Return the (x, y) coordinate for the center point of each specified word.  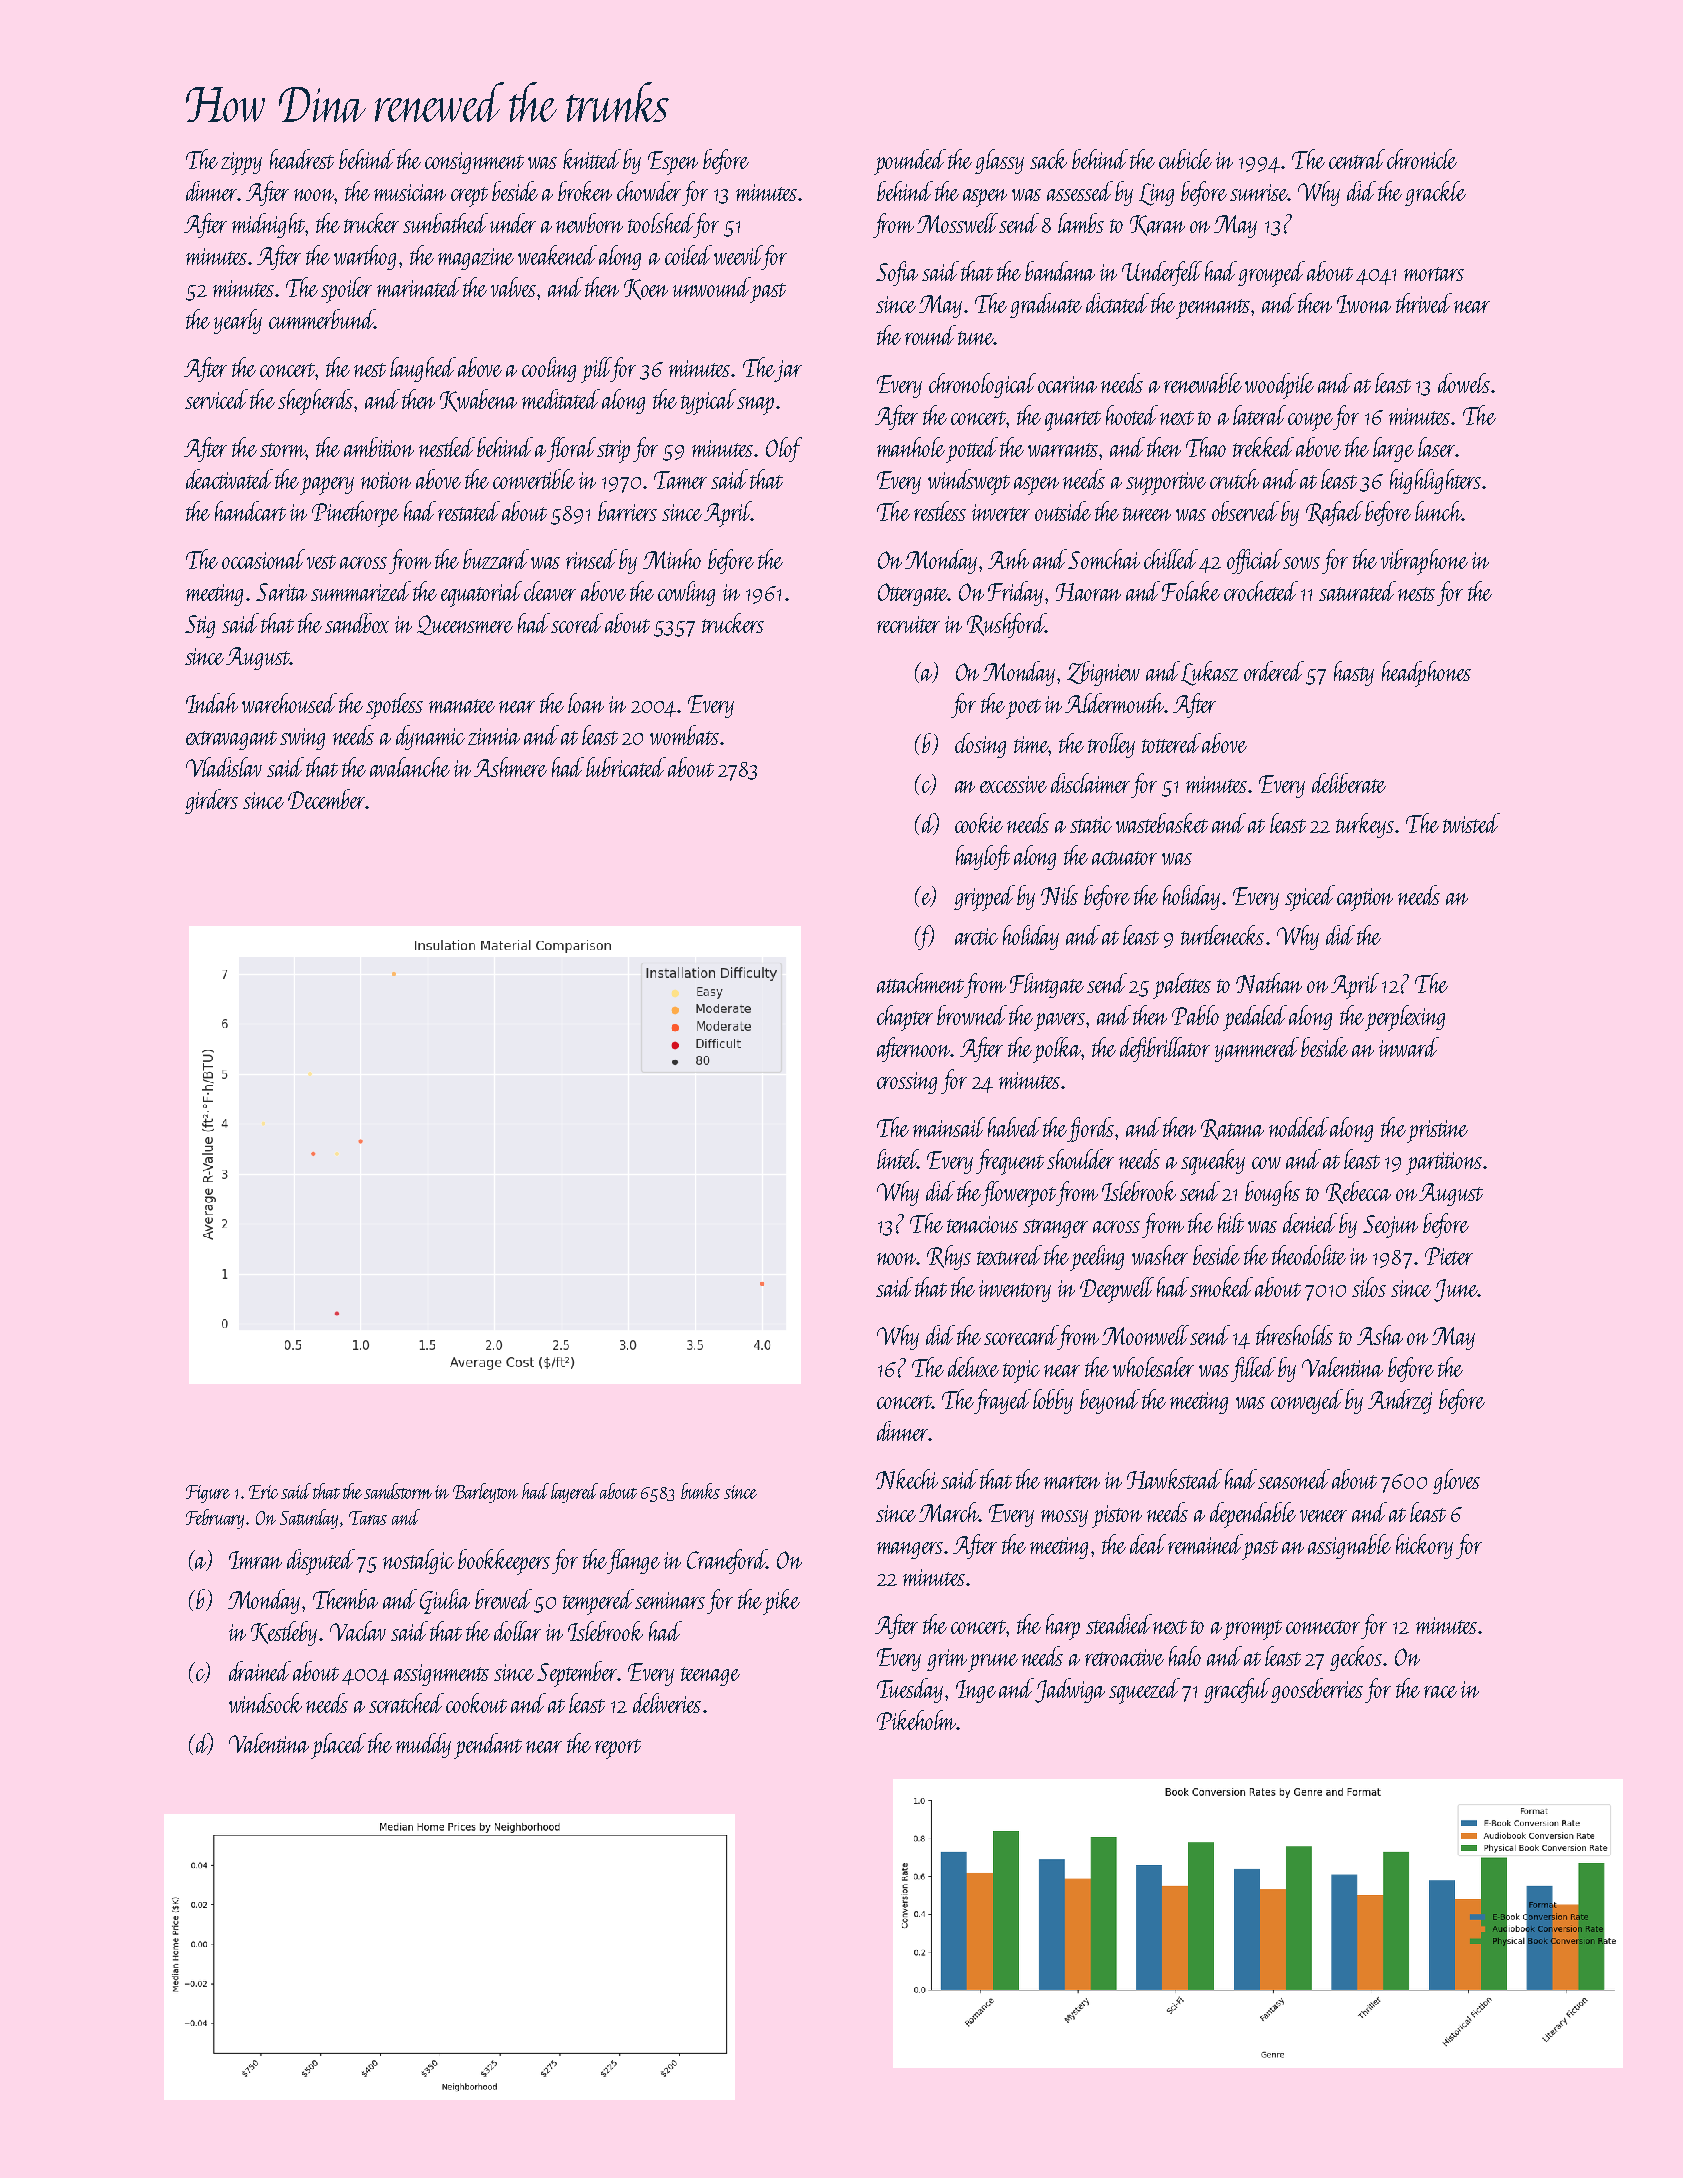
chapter (905, 1018)
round (930, 335)
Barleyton (485, 1493)
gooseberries (1317, 1690)
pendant (488, 1746)
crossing (907, 1083)
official (1254, 561)
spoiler (346, 290)
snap (755, 406)
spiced (1310, 898)
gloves (1456, 1481)
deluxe (973, 1367)
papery (327, 486)
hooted (1132, 415)
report (618, 1749)
